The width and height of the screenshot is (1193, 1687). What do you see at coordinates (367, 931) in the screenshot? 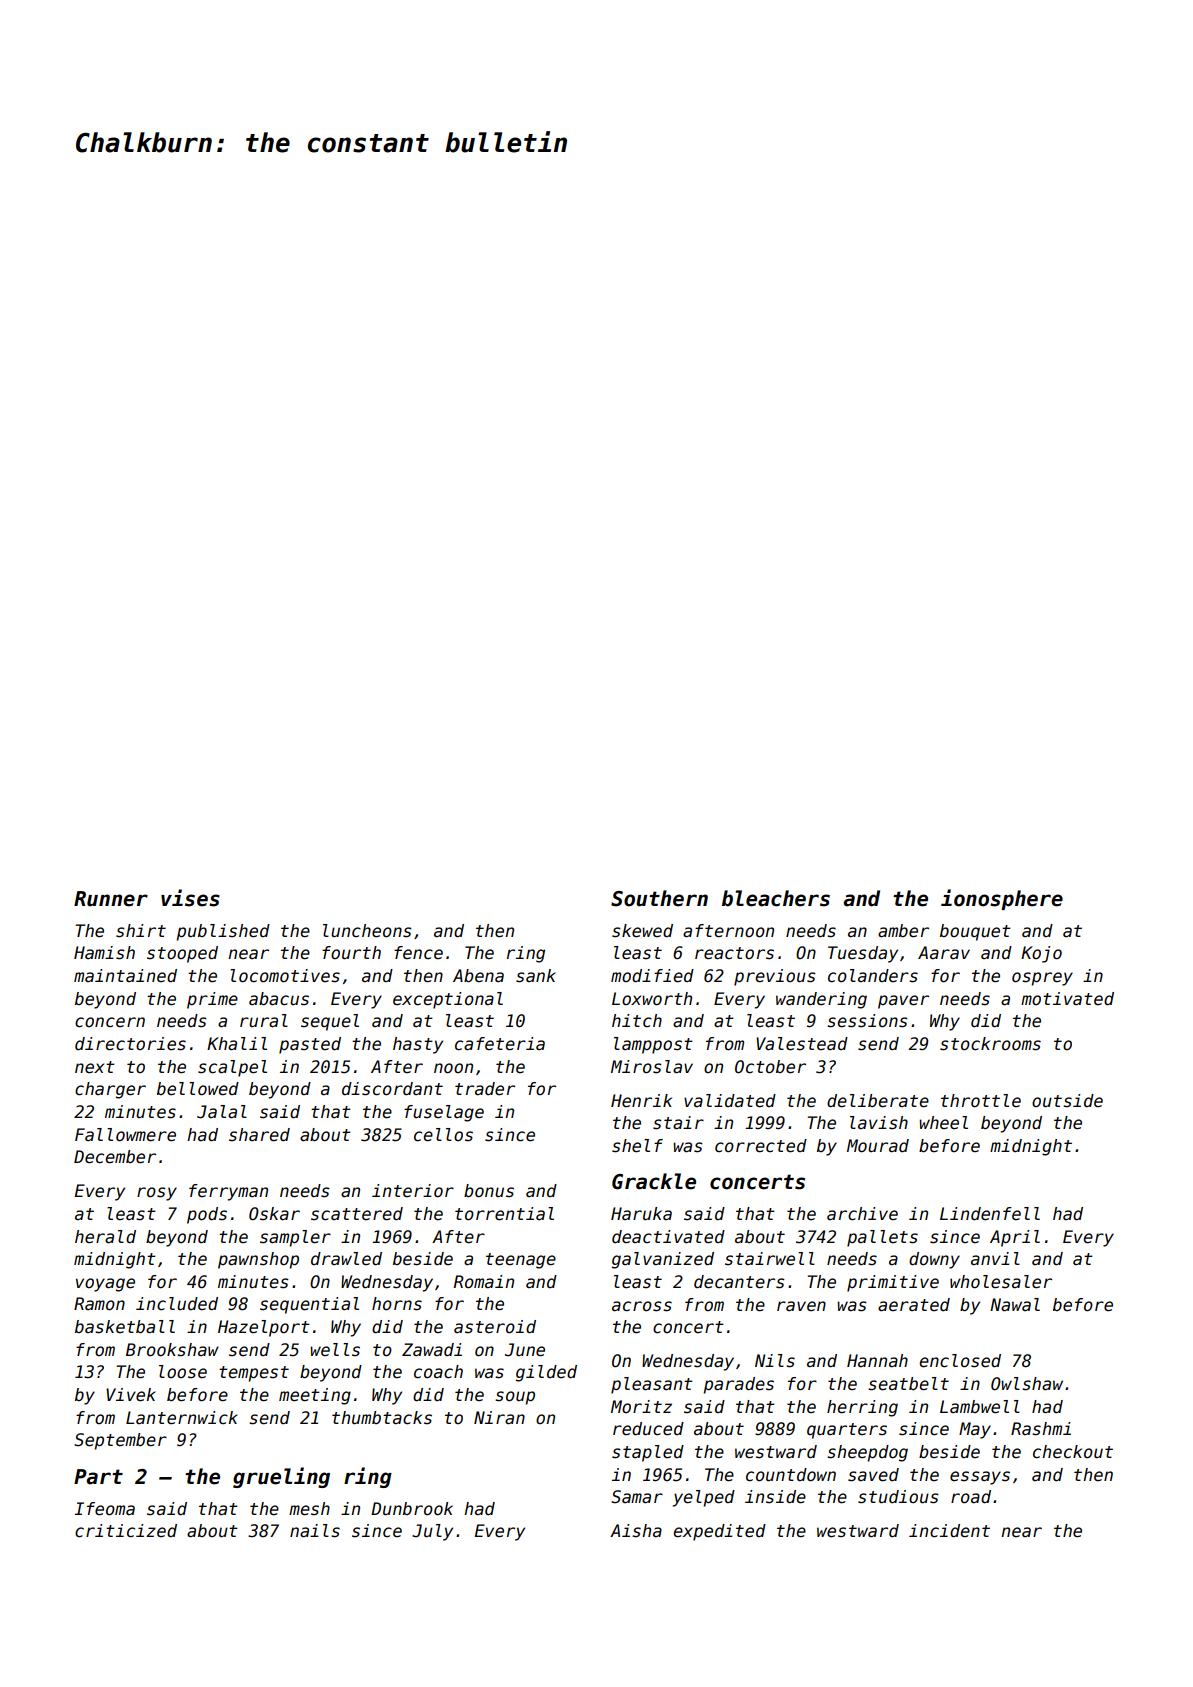
I see `luncheons` at bounding box center [367, 931].
